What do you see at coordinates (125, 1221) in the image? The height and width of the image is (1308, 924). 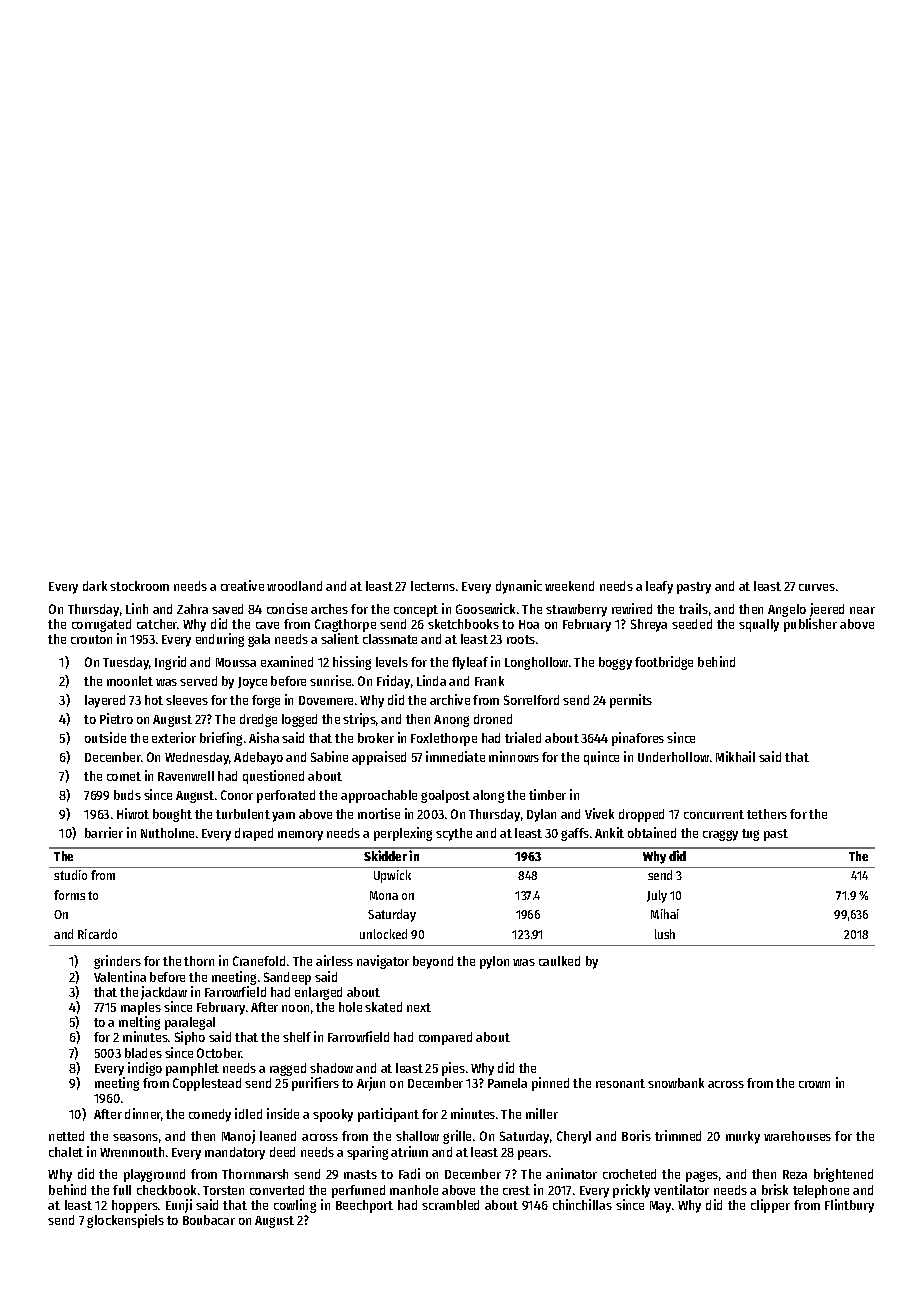 I see `glockenspiels` at bounding box center [125, 1221].
